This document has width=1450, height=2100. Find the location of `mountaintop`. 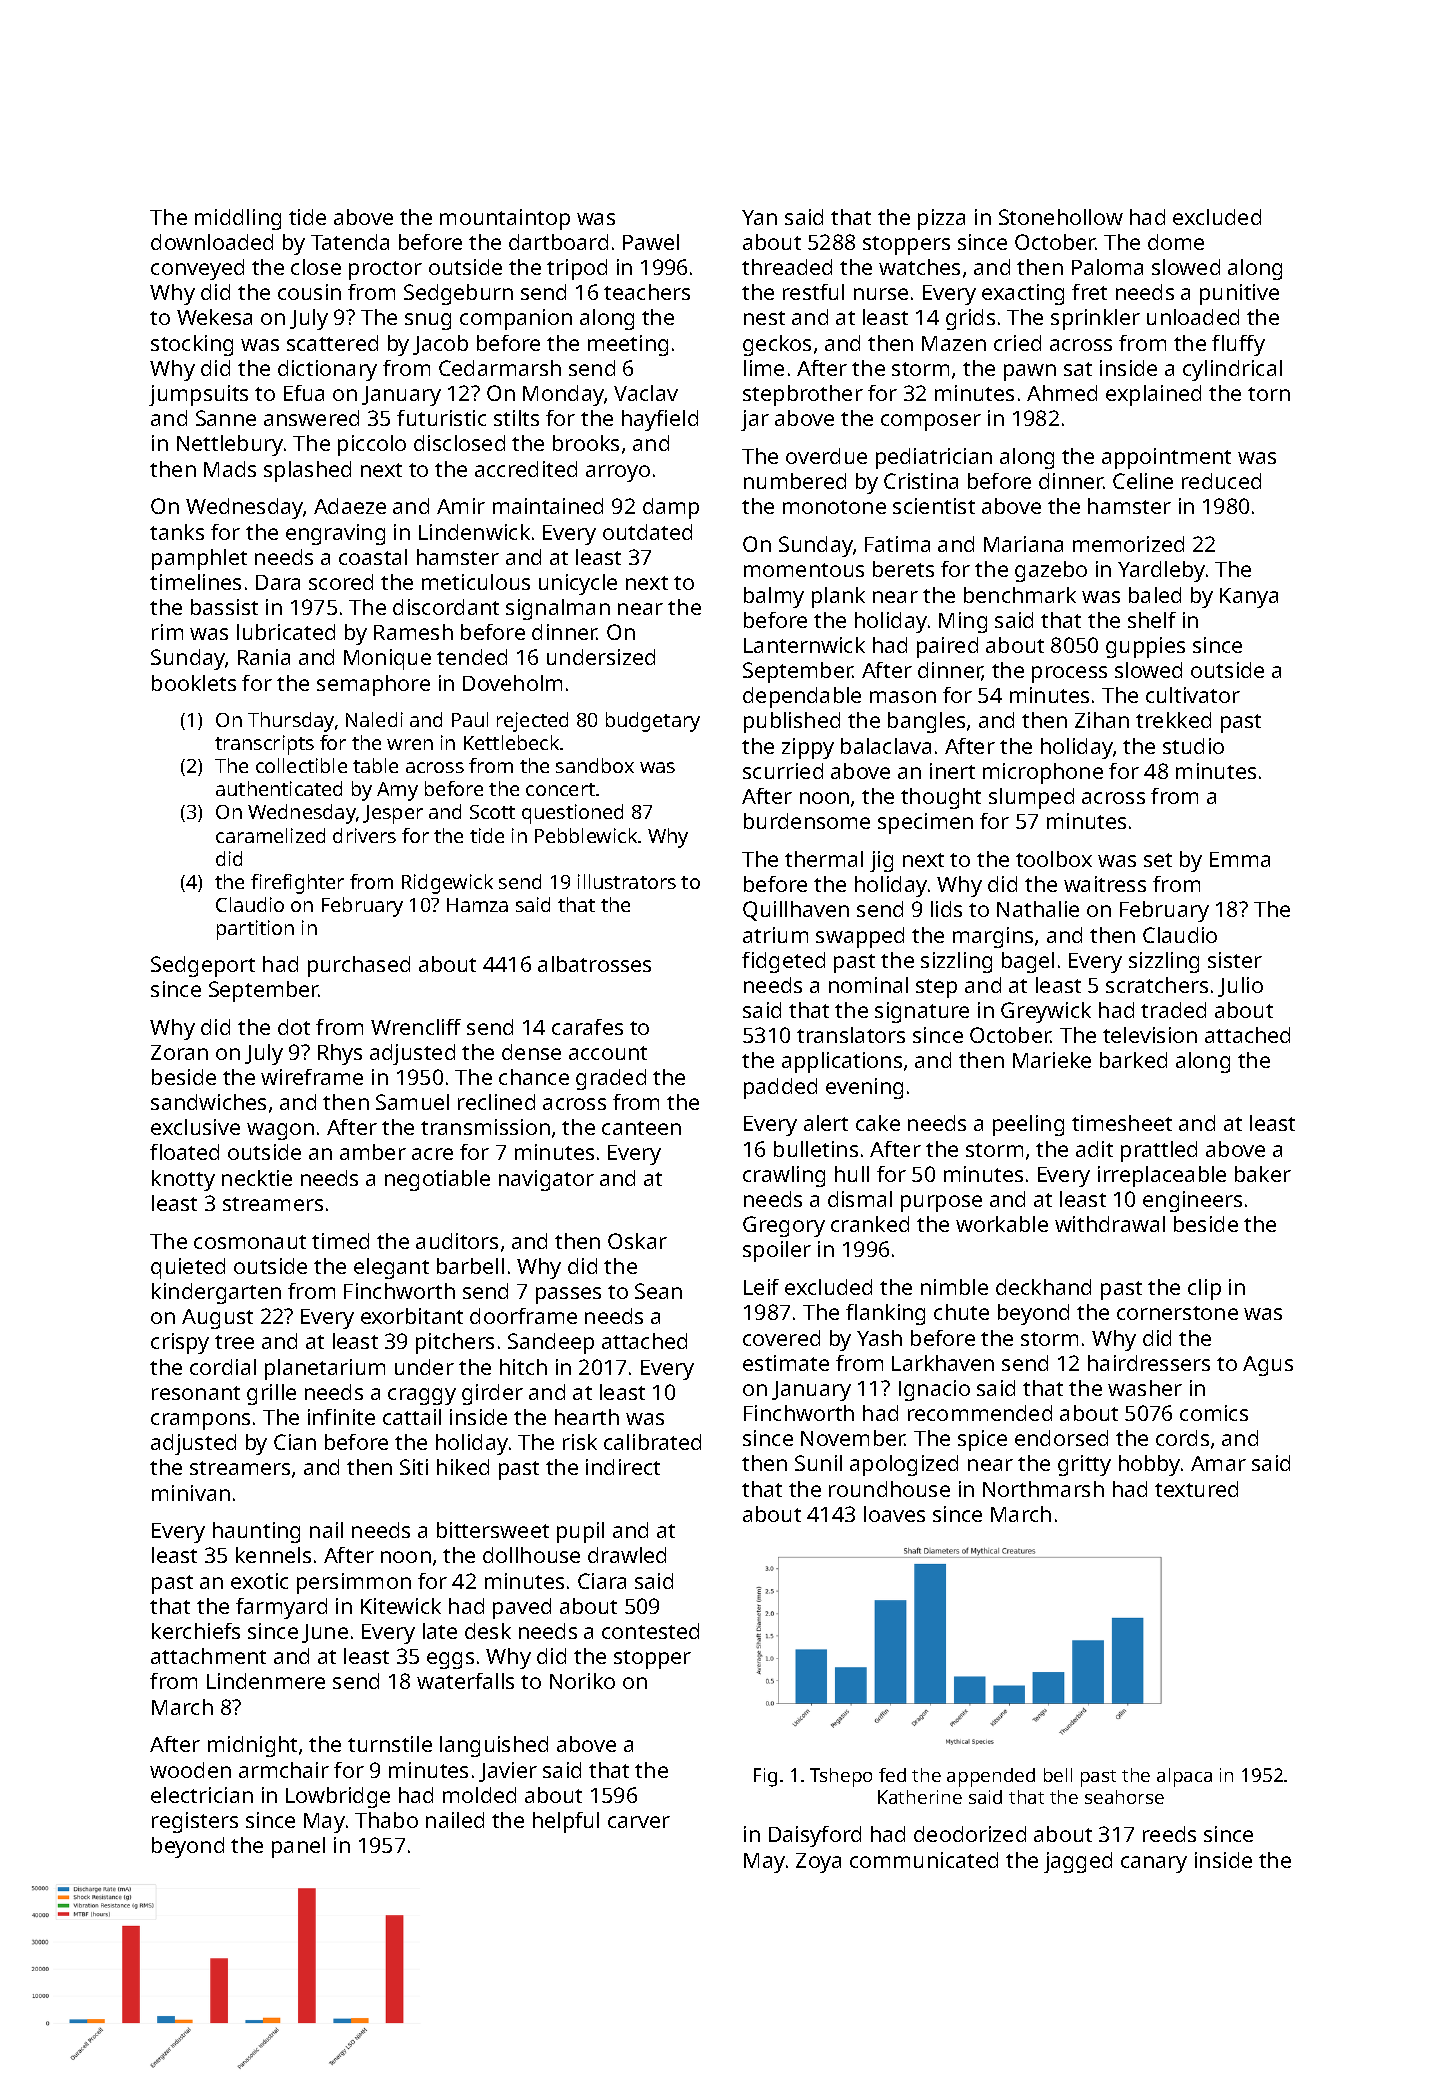

mountaintop is located at coordinates (505, 219).
